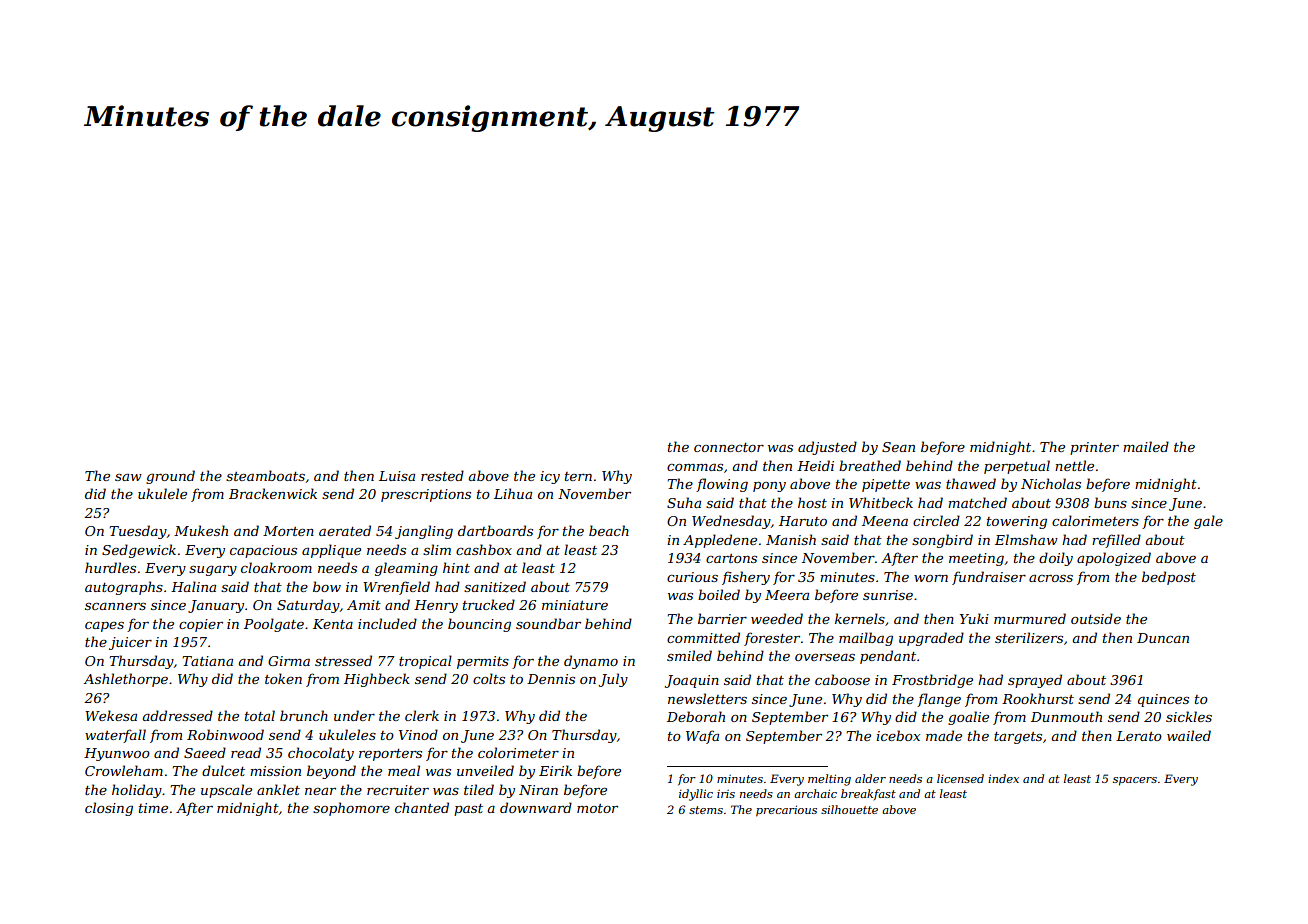 The height and width of the screenshot is (924, 1308). Describe the element at coordinates (1208, 522) in the screenshot. I see `gale` at that location.
